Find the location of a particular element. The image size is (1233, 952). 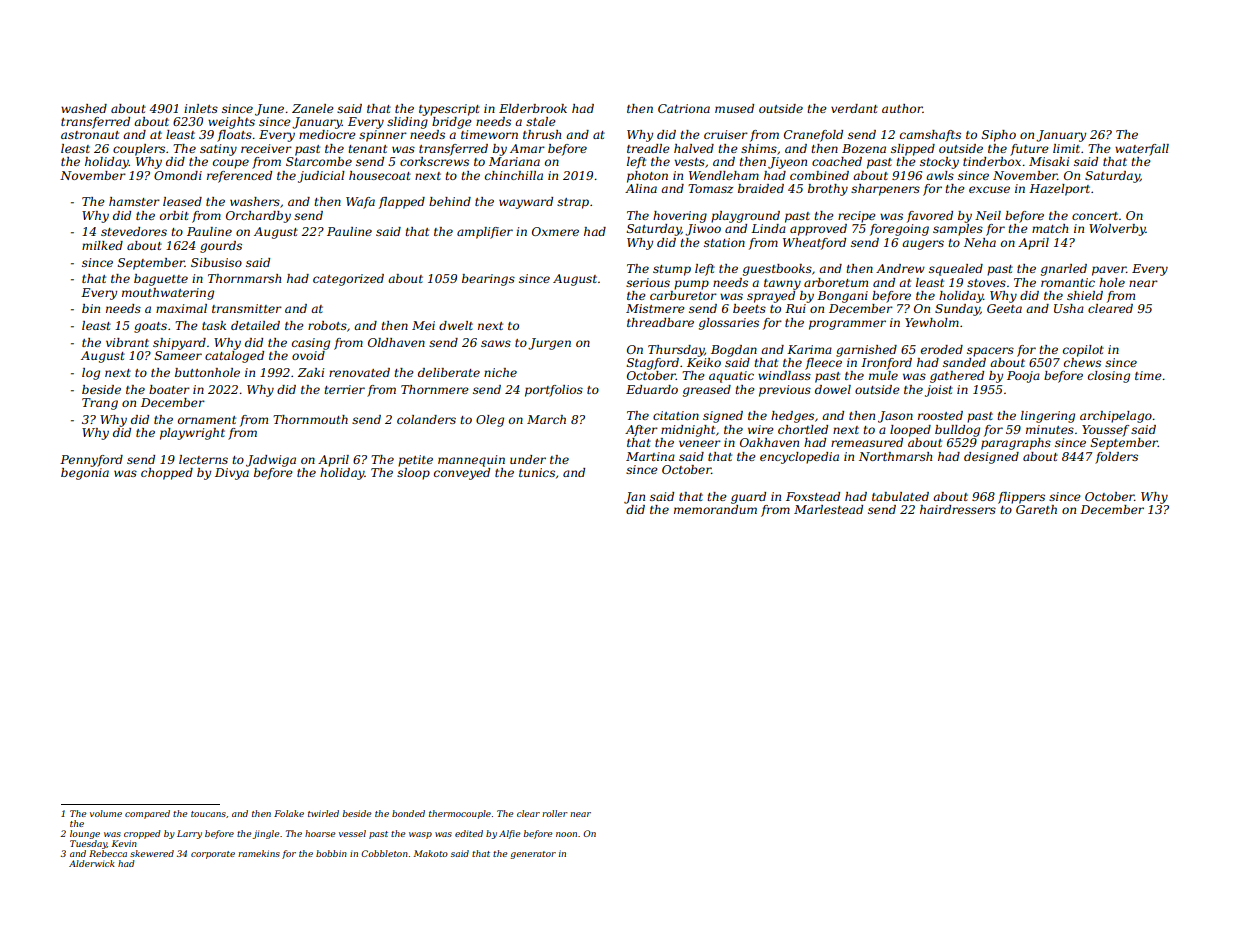

roller is located at coordinates (555, 813).
